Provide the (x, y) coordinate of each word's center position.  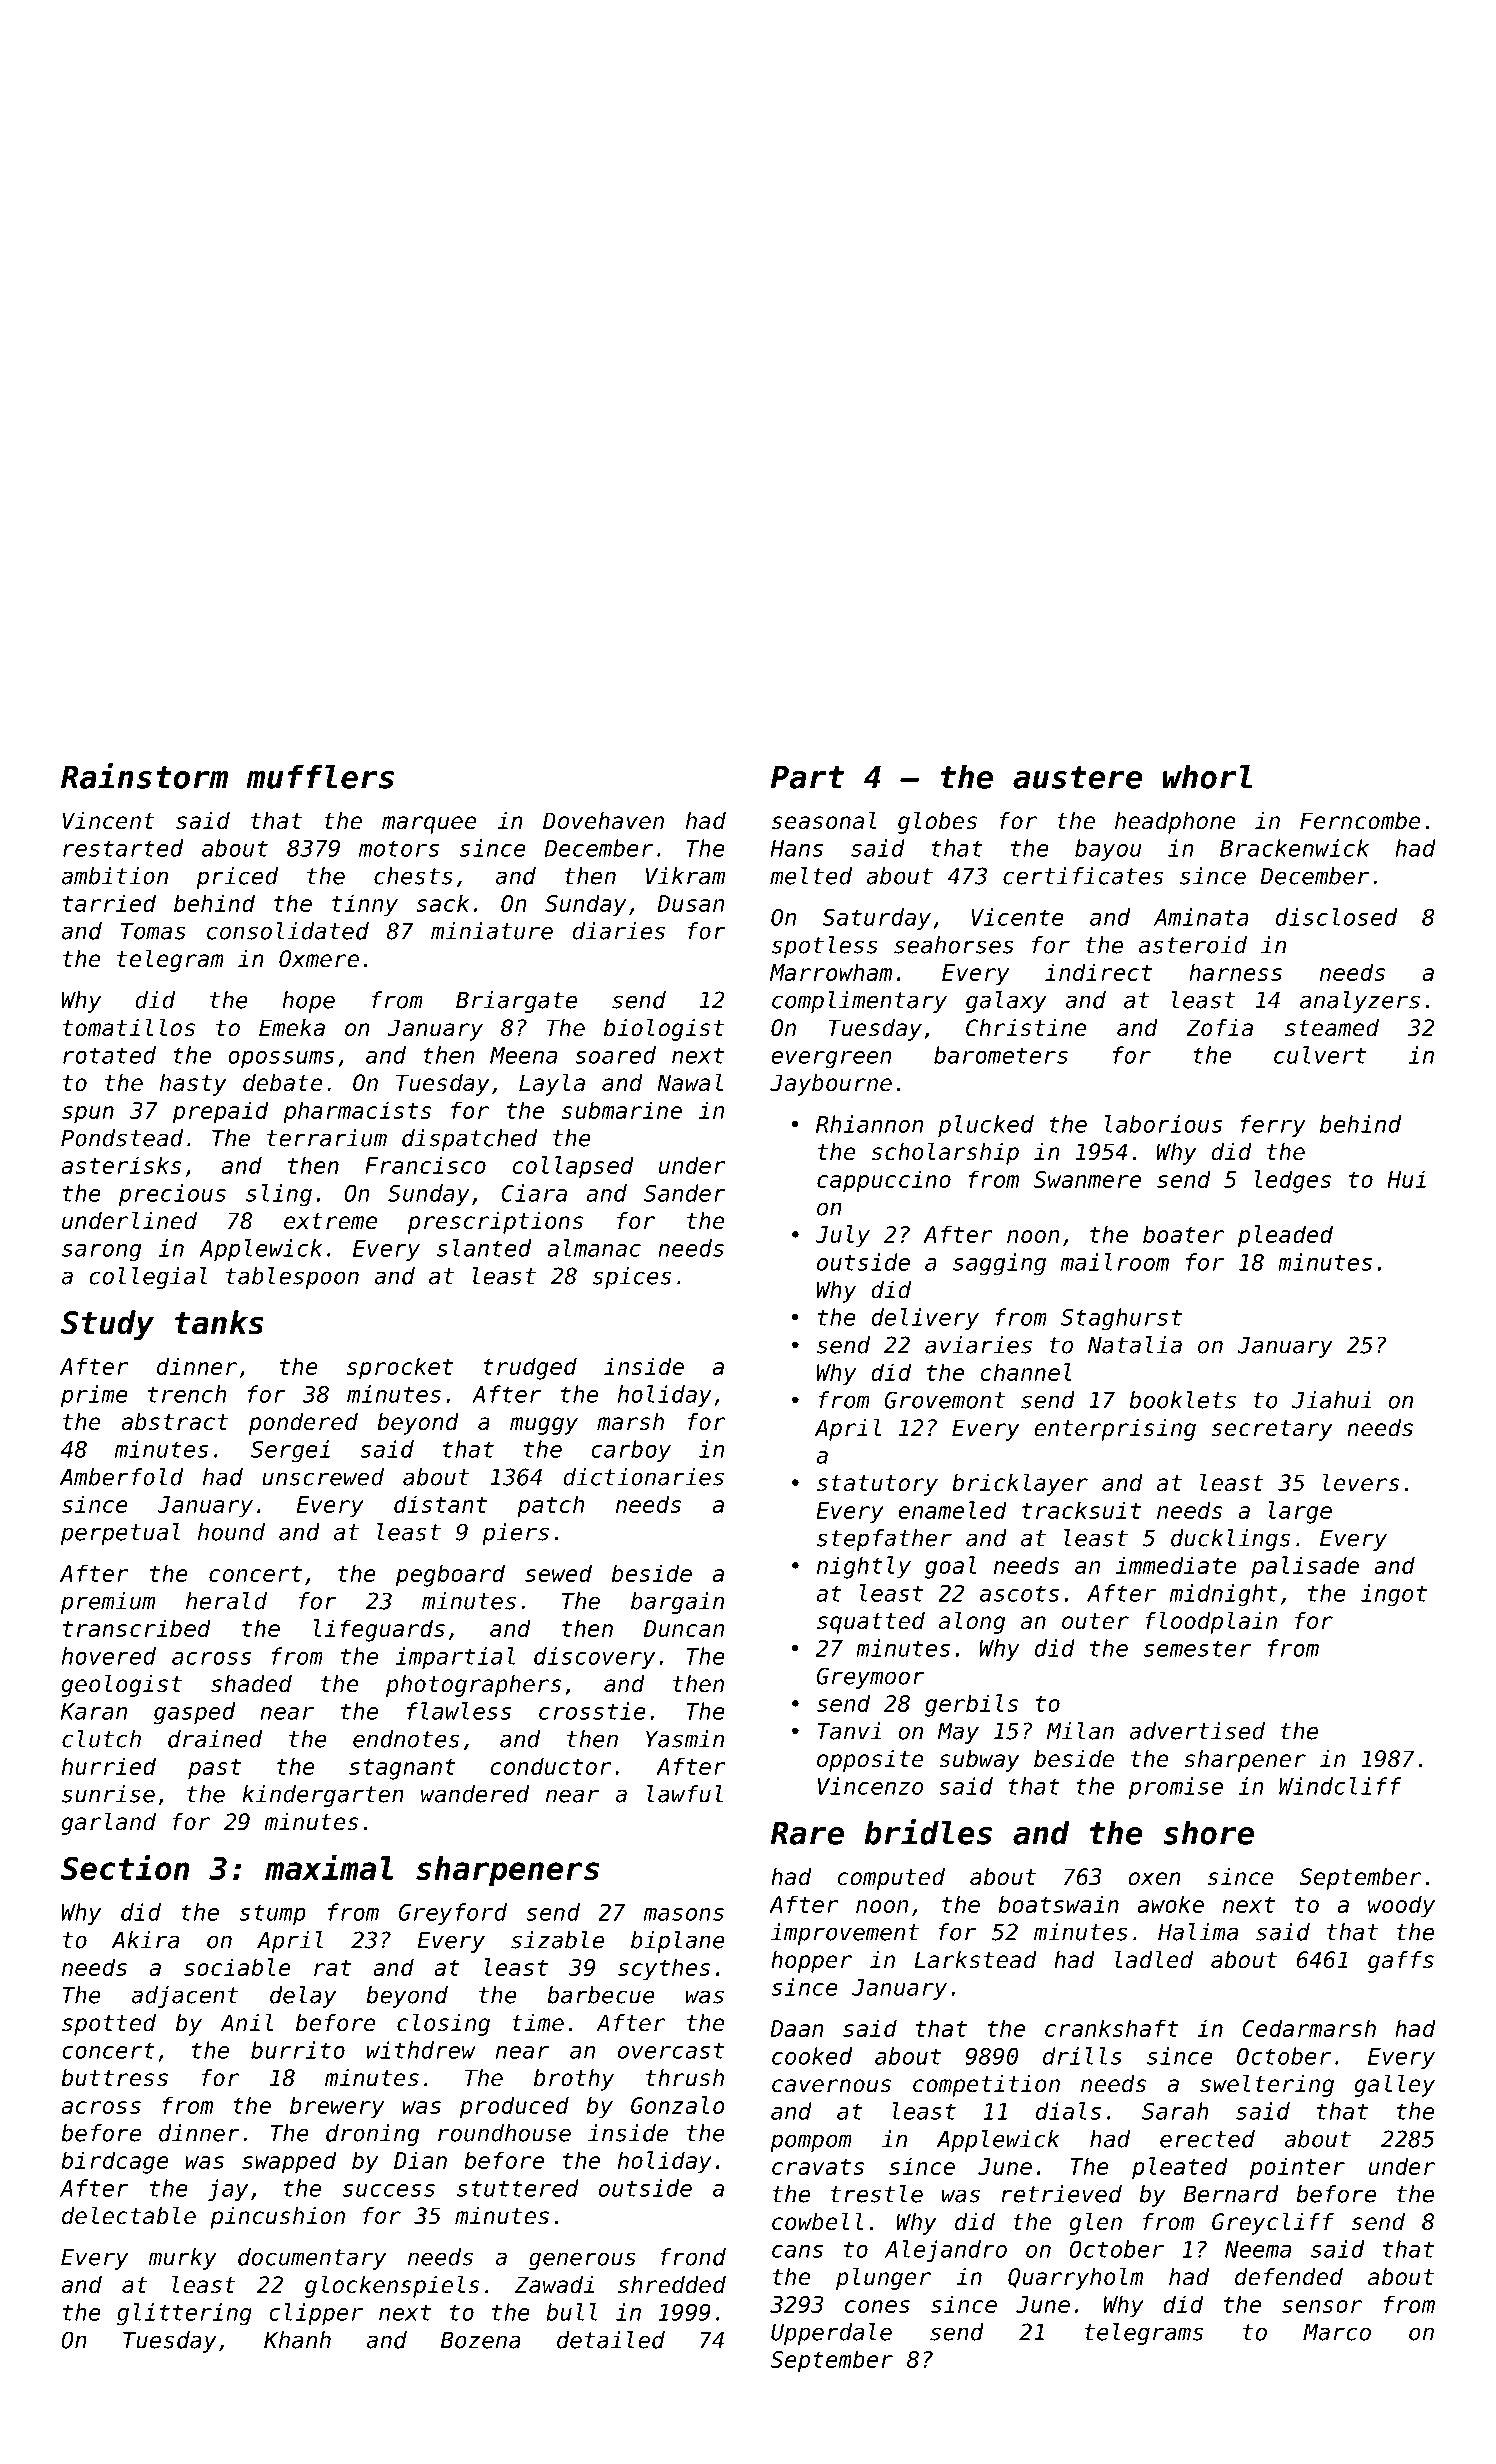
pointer (1297, 2168)
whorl (1207, 776)
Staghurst (1121, 1319)
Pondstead (122, 1138)
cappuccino (884, 1181)
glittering (184, 2314)
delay (303, 1997)
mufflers (320, 776)
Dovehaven (603, 821)
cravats (818, 2167)
